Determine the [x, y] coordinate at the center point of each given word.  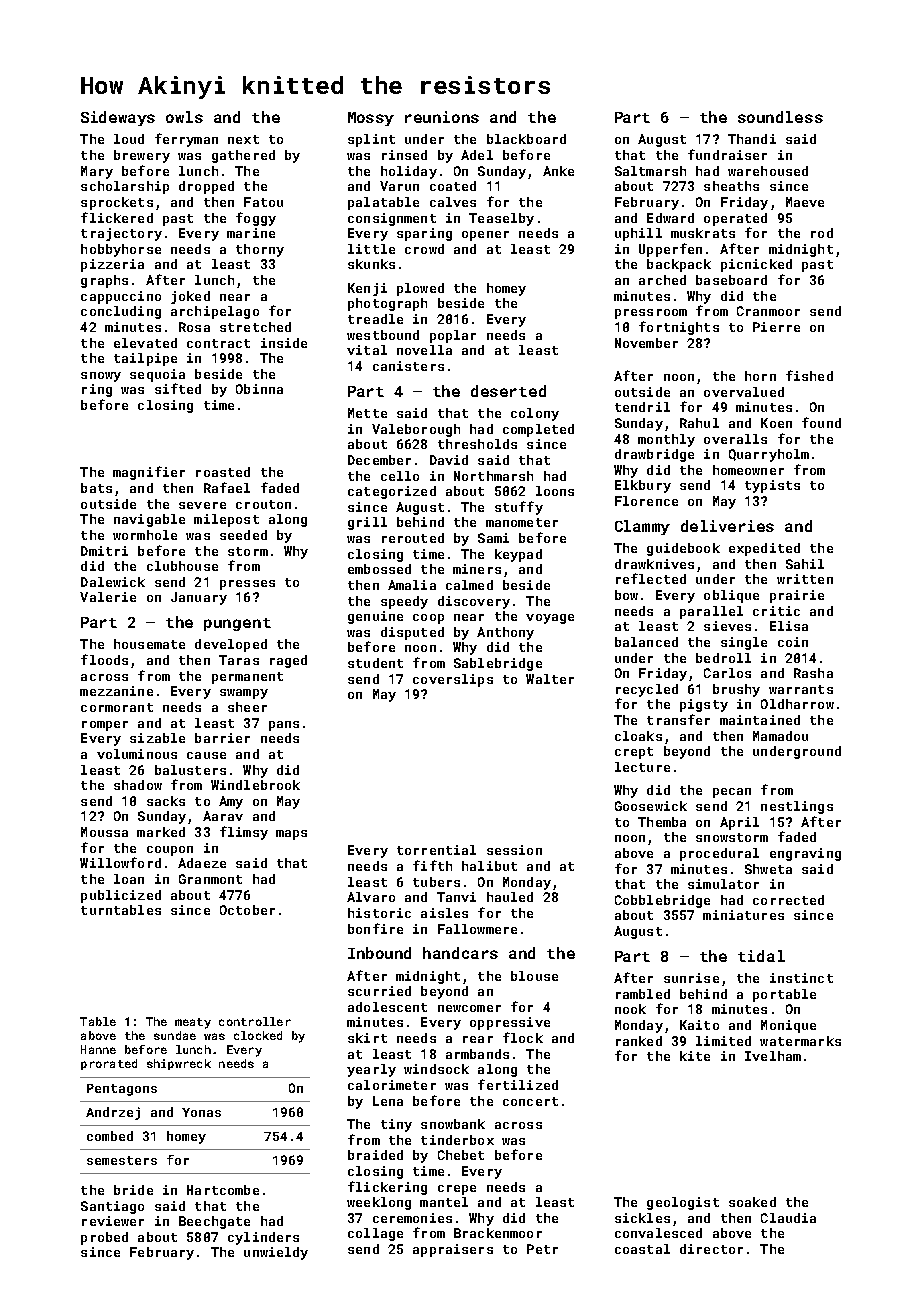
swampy [244, 694]
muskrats [703, 233]
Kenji [367, 289]
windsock [436, 1069]
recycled [647, 690]
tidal [761, 956]
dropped [206, 187]
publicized [121, 896]
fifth [432, 865]
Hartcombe [223, 1190]
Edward [670, 218]
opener [485, 236]
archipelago [215, 312]
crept [634, 753]
